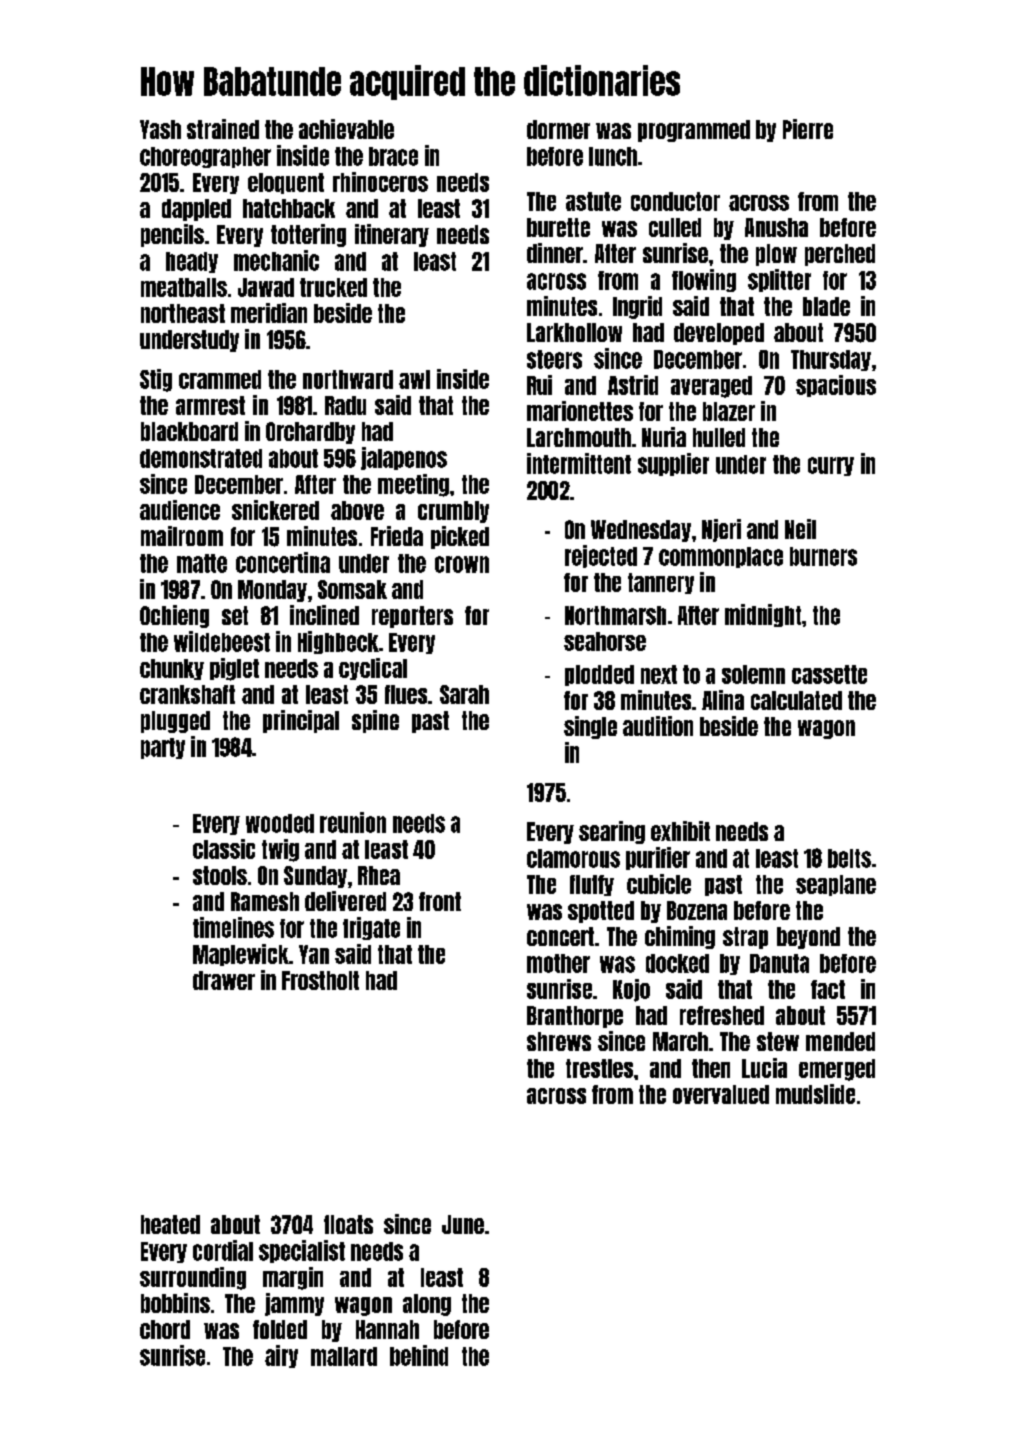  Describe the element at coordinates (808, 129) in the image. I see `Pierre` at that location.
